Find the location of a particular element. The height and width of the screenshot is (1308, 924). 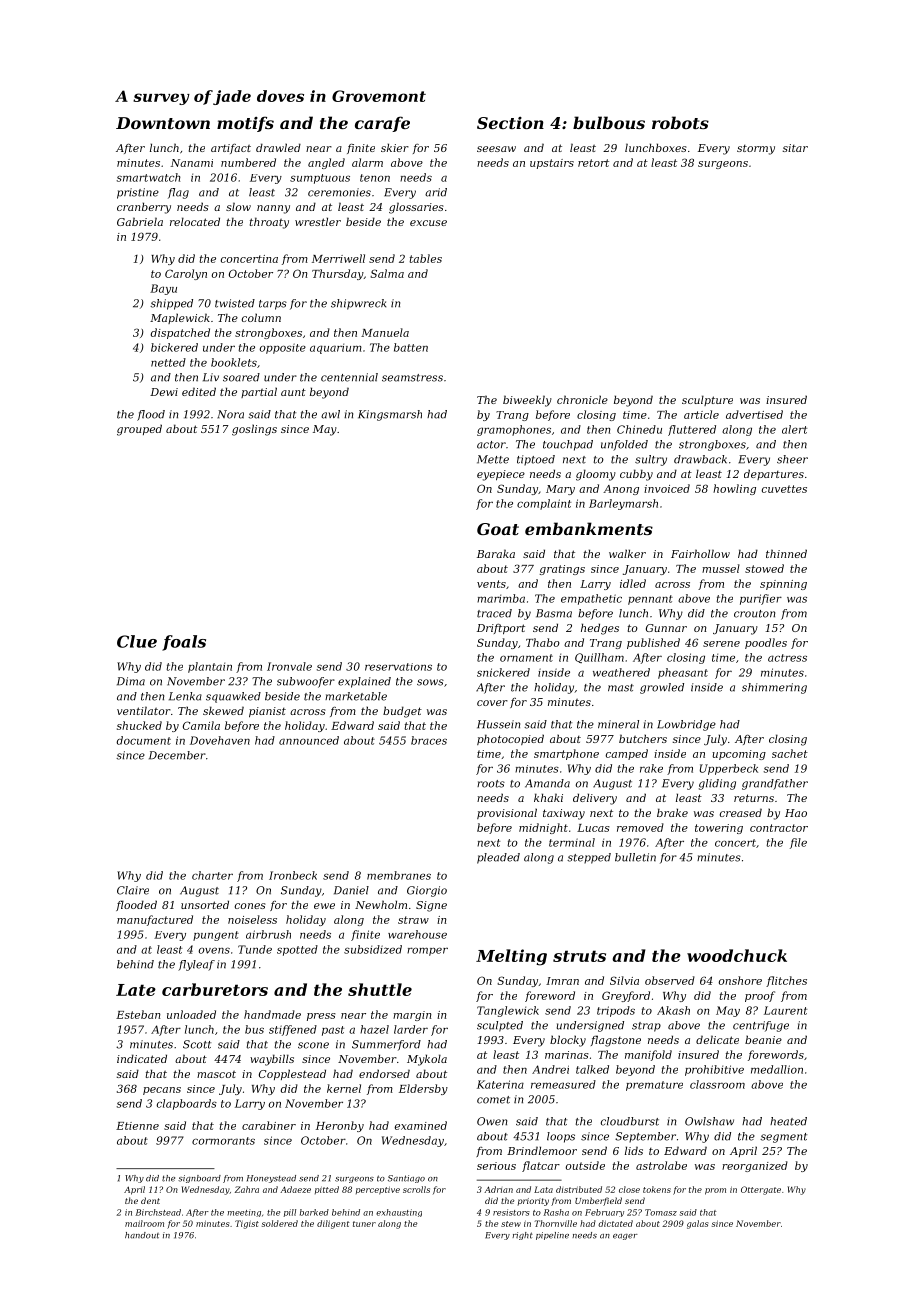

eager is located at coordinates (625, 1237).
